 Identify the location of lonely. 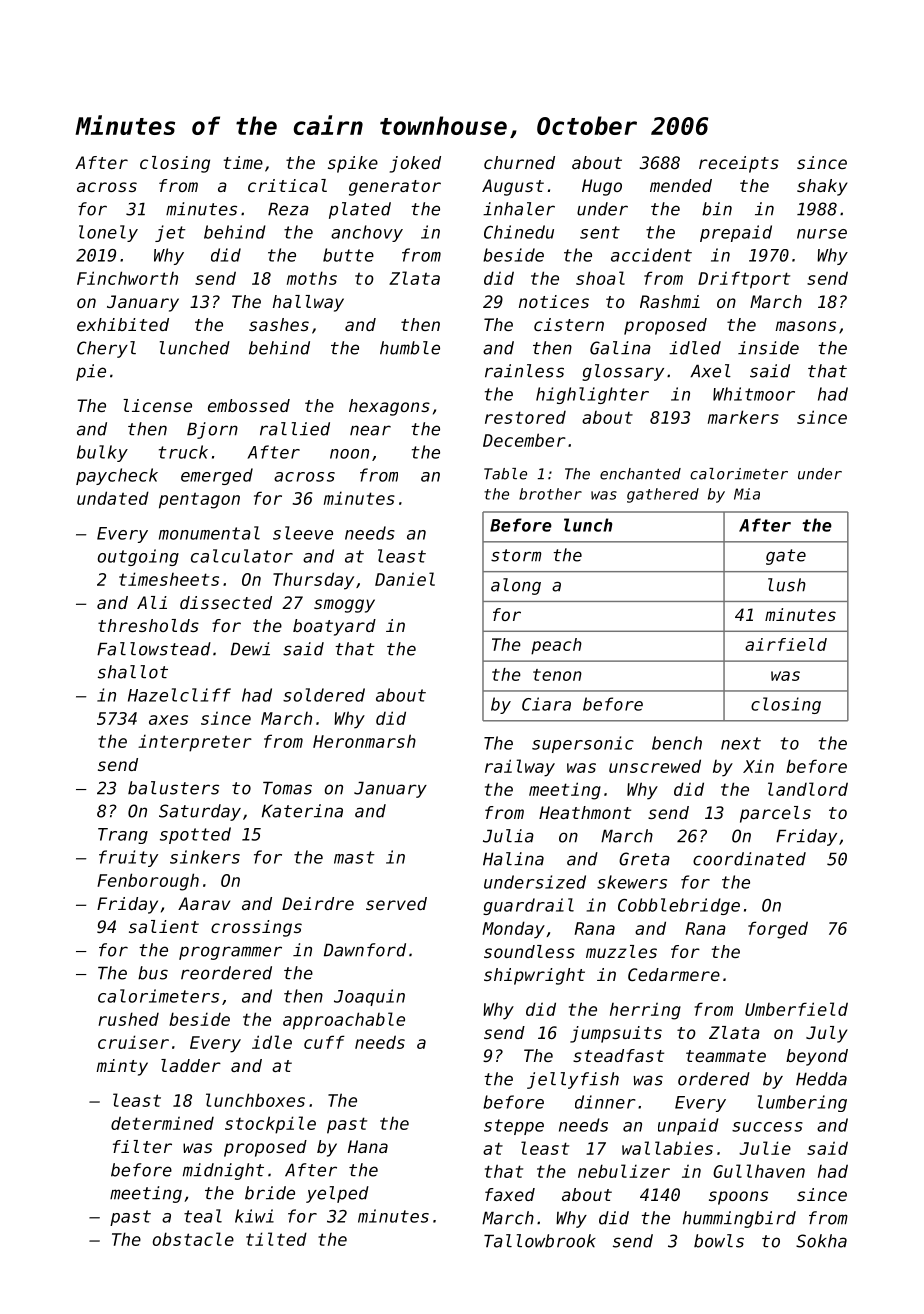
(108, 233).
